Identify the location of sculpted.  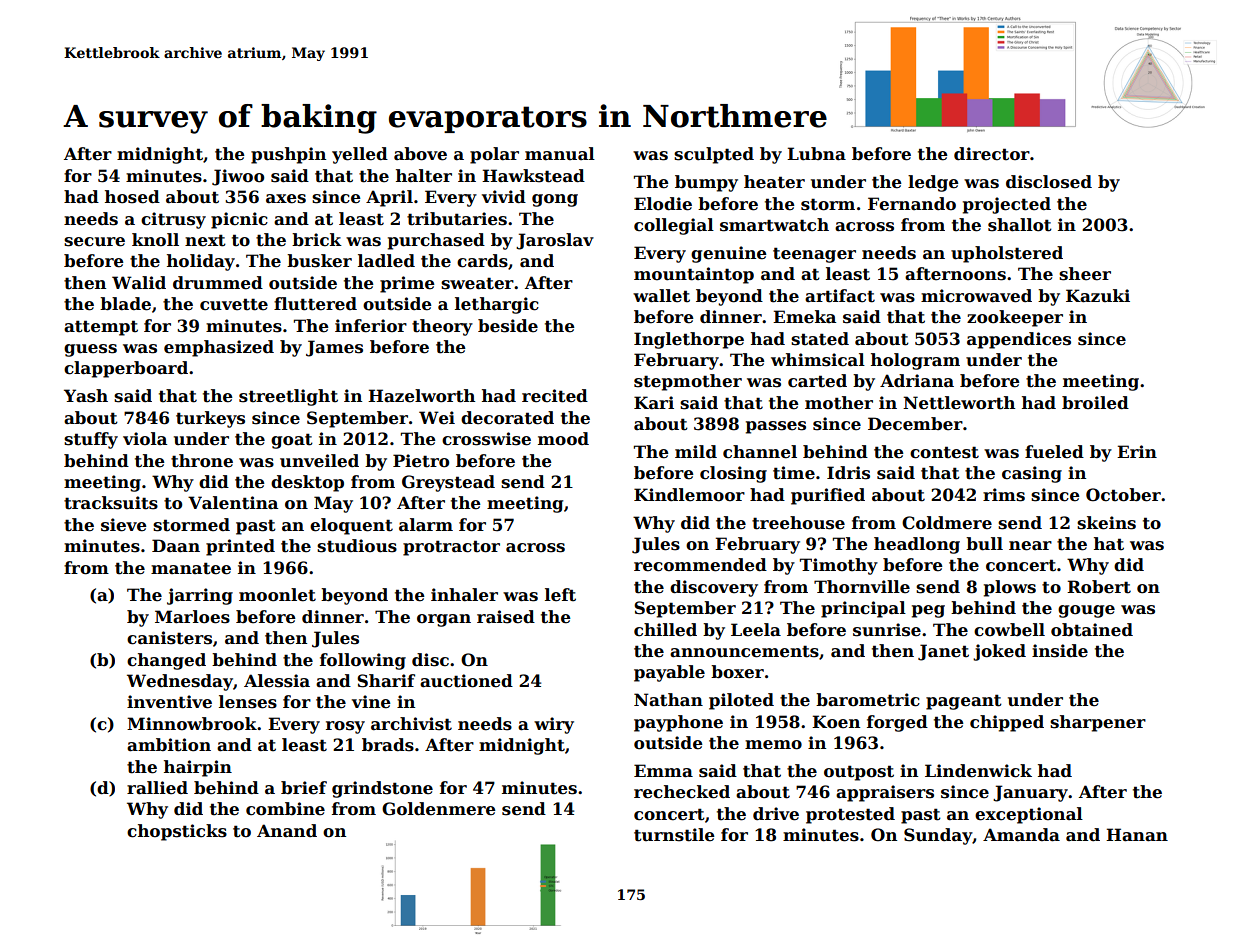
(714, 155).
